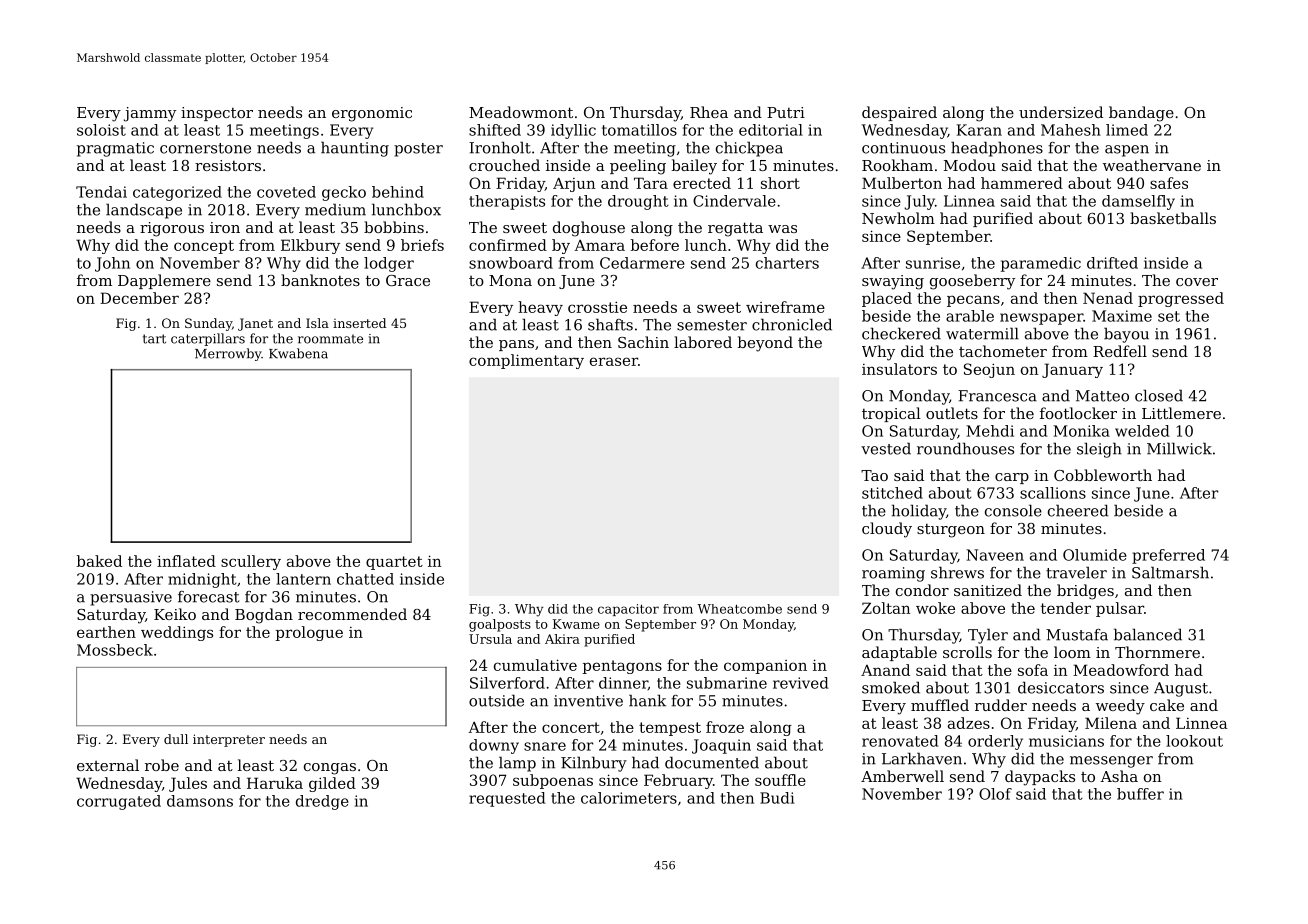 The height and width of the document is (924, 1308). I want to click on corrugated, so click(119, 802).
